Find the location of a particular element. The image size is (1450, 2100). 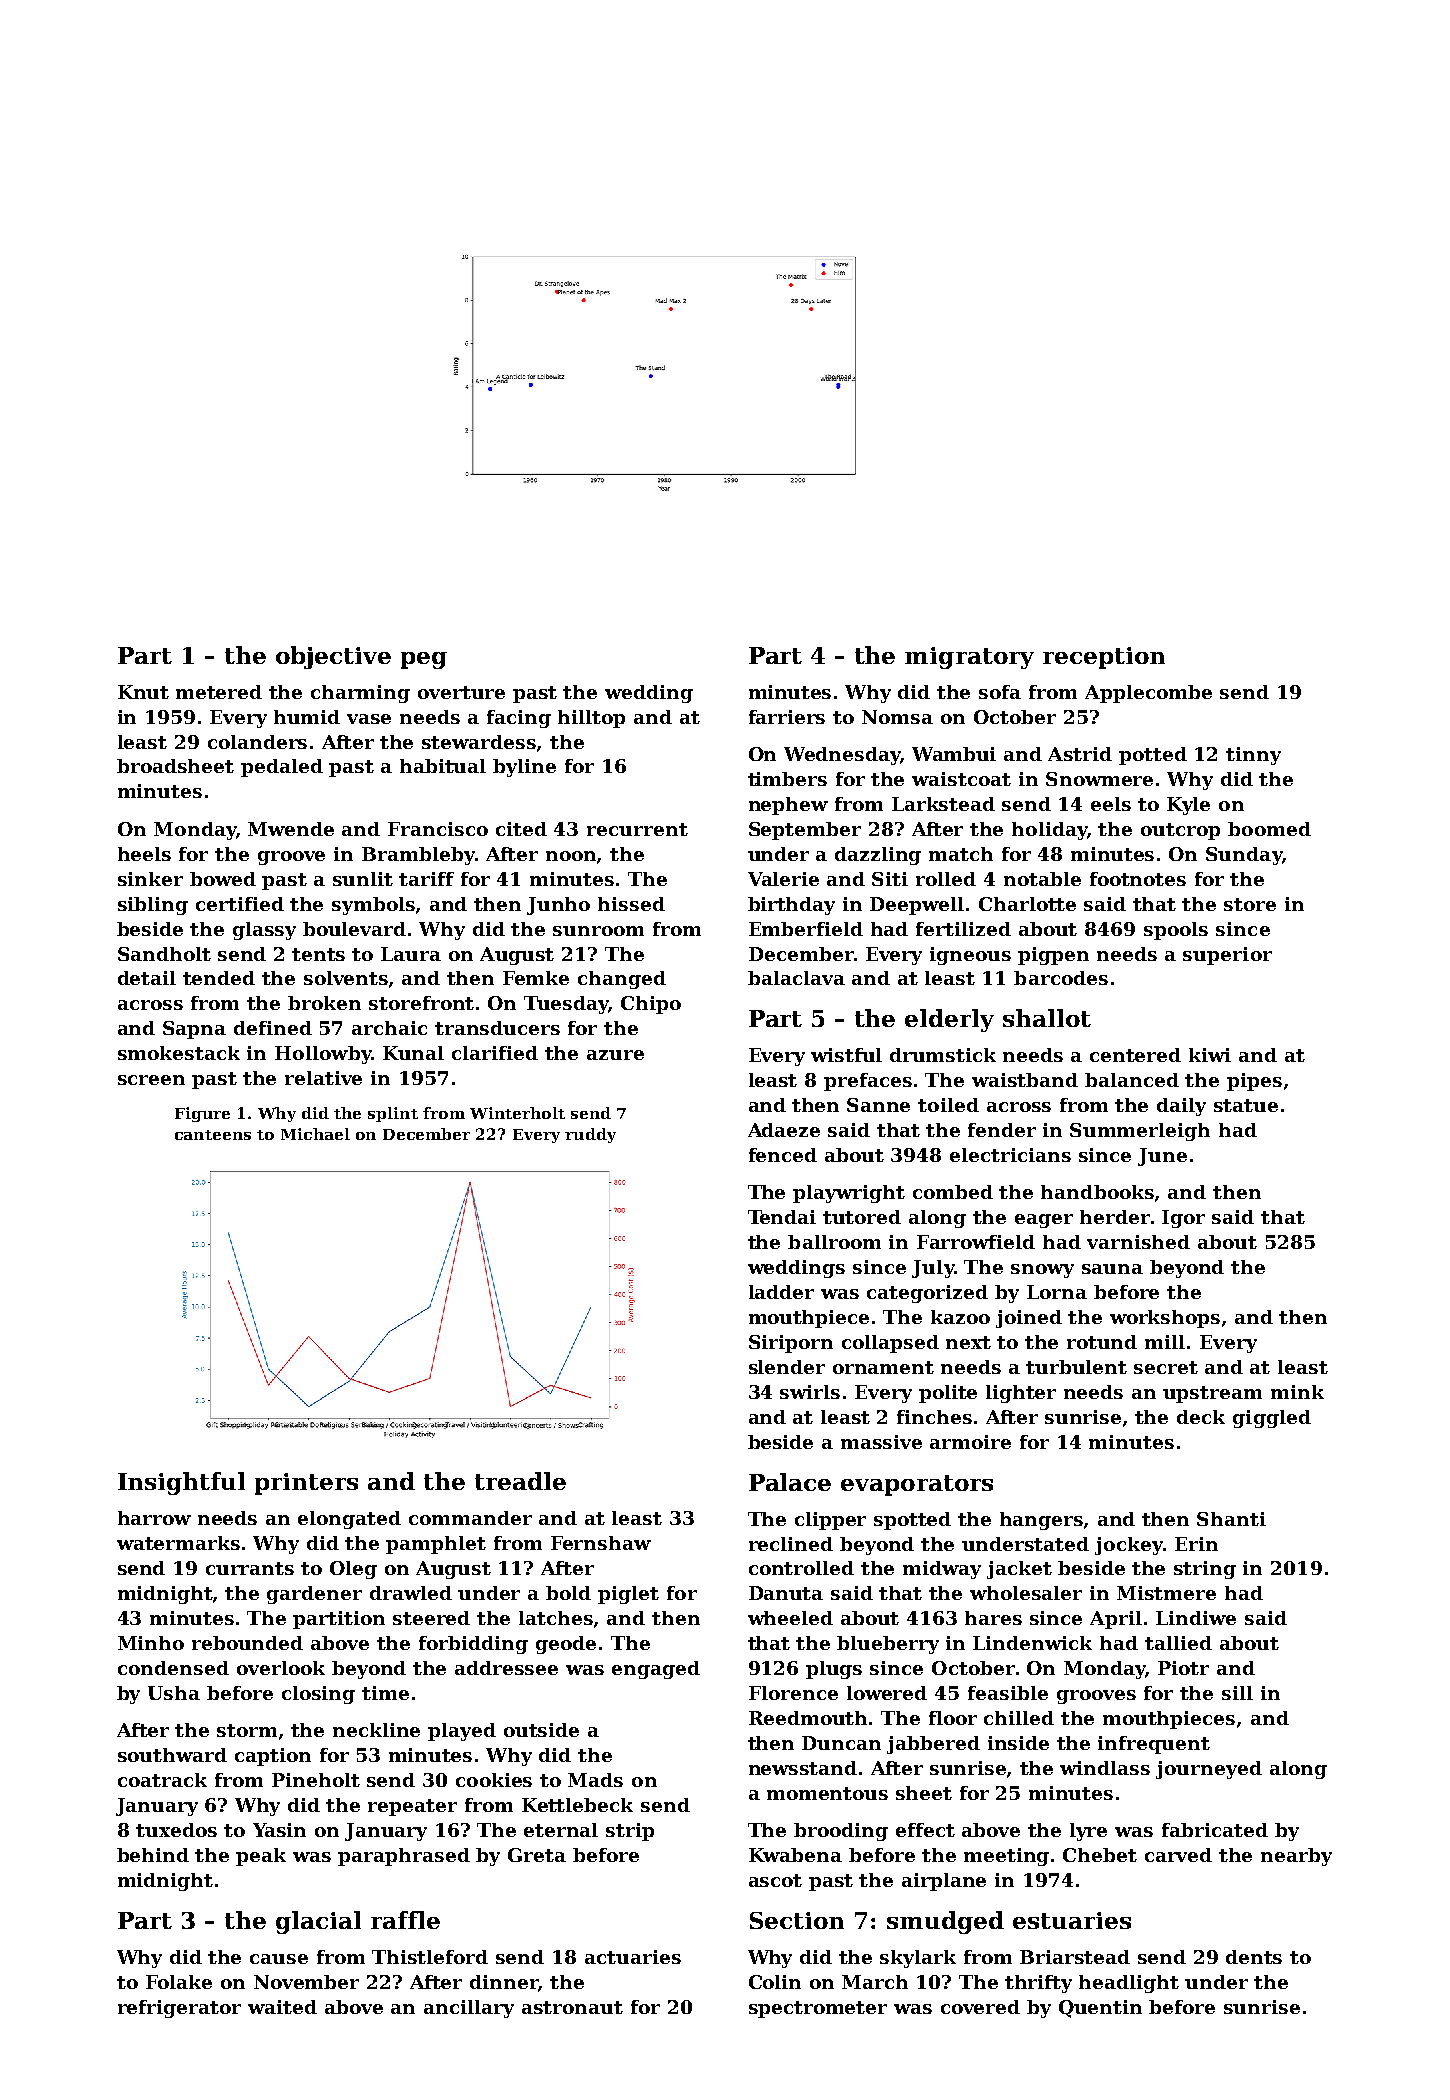

waited is located at coordinates (282, 2007).
